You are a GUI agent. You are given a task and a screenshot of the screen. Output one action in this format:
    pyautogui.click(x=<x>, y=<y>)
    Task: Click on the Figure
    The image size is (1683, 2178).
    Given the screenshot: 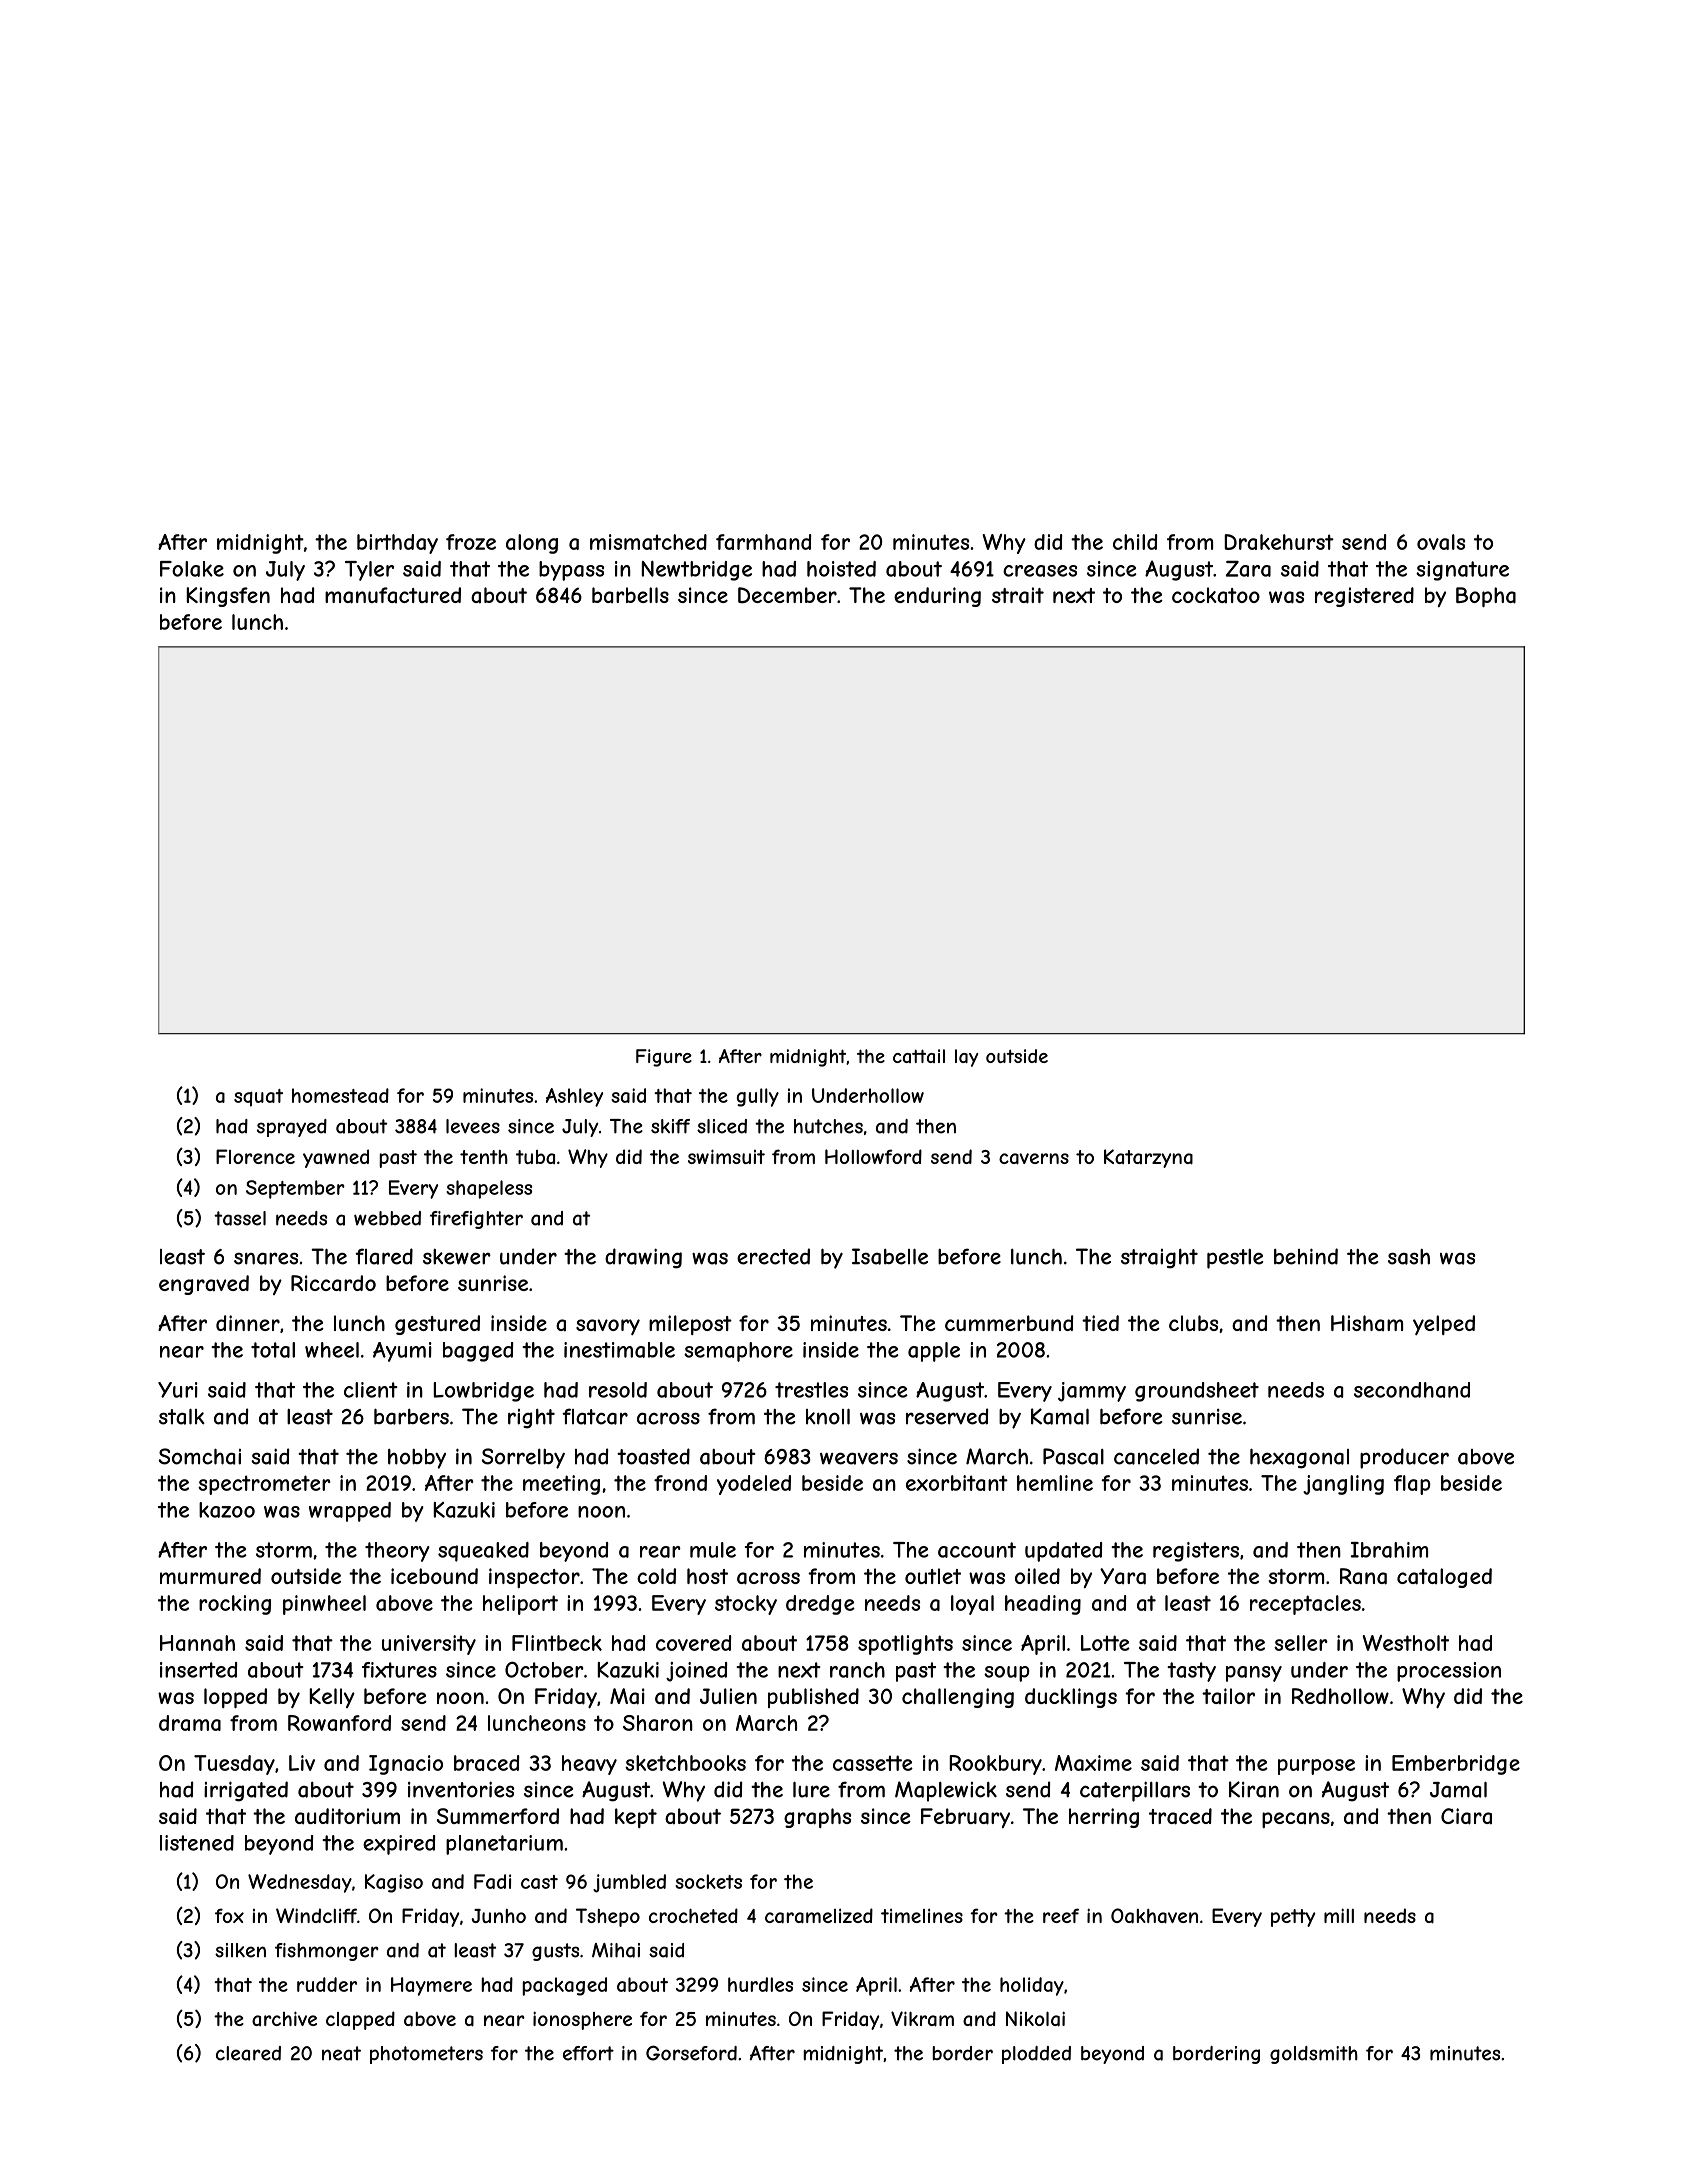 What is the action you would take?
    pyautogui.click(x=664, y=1058)
